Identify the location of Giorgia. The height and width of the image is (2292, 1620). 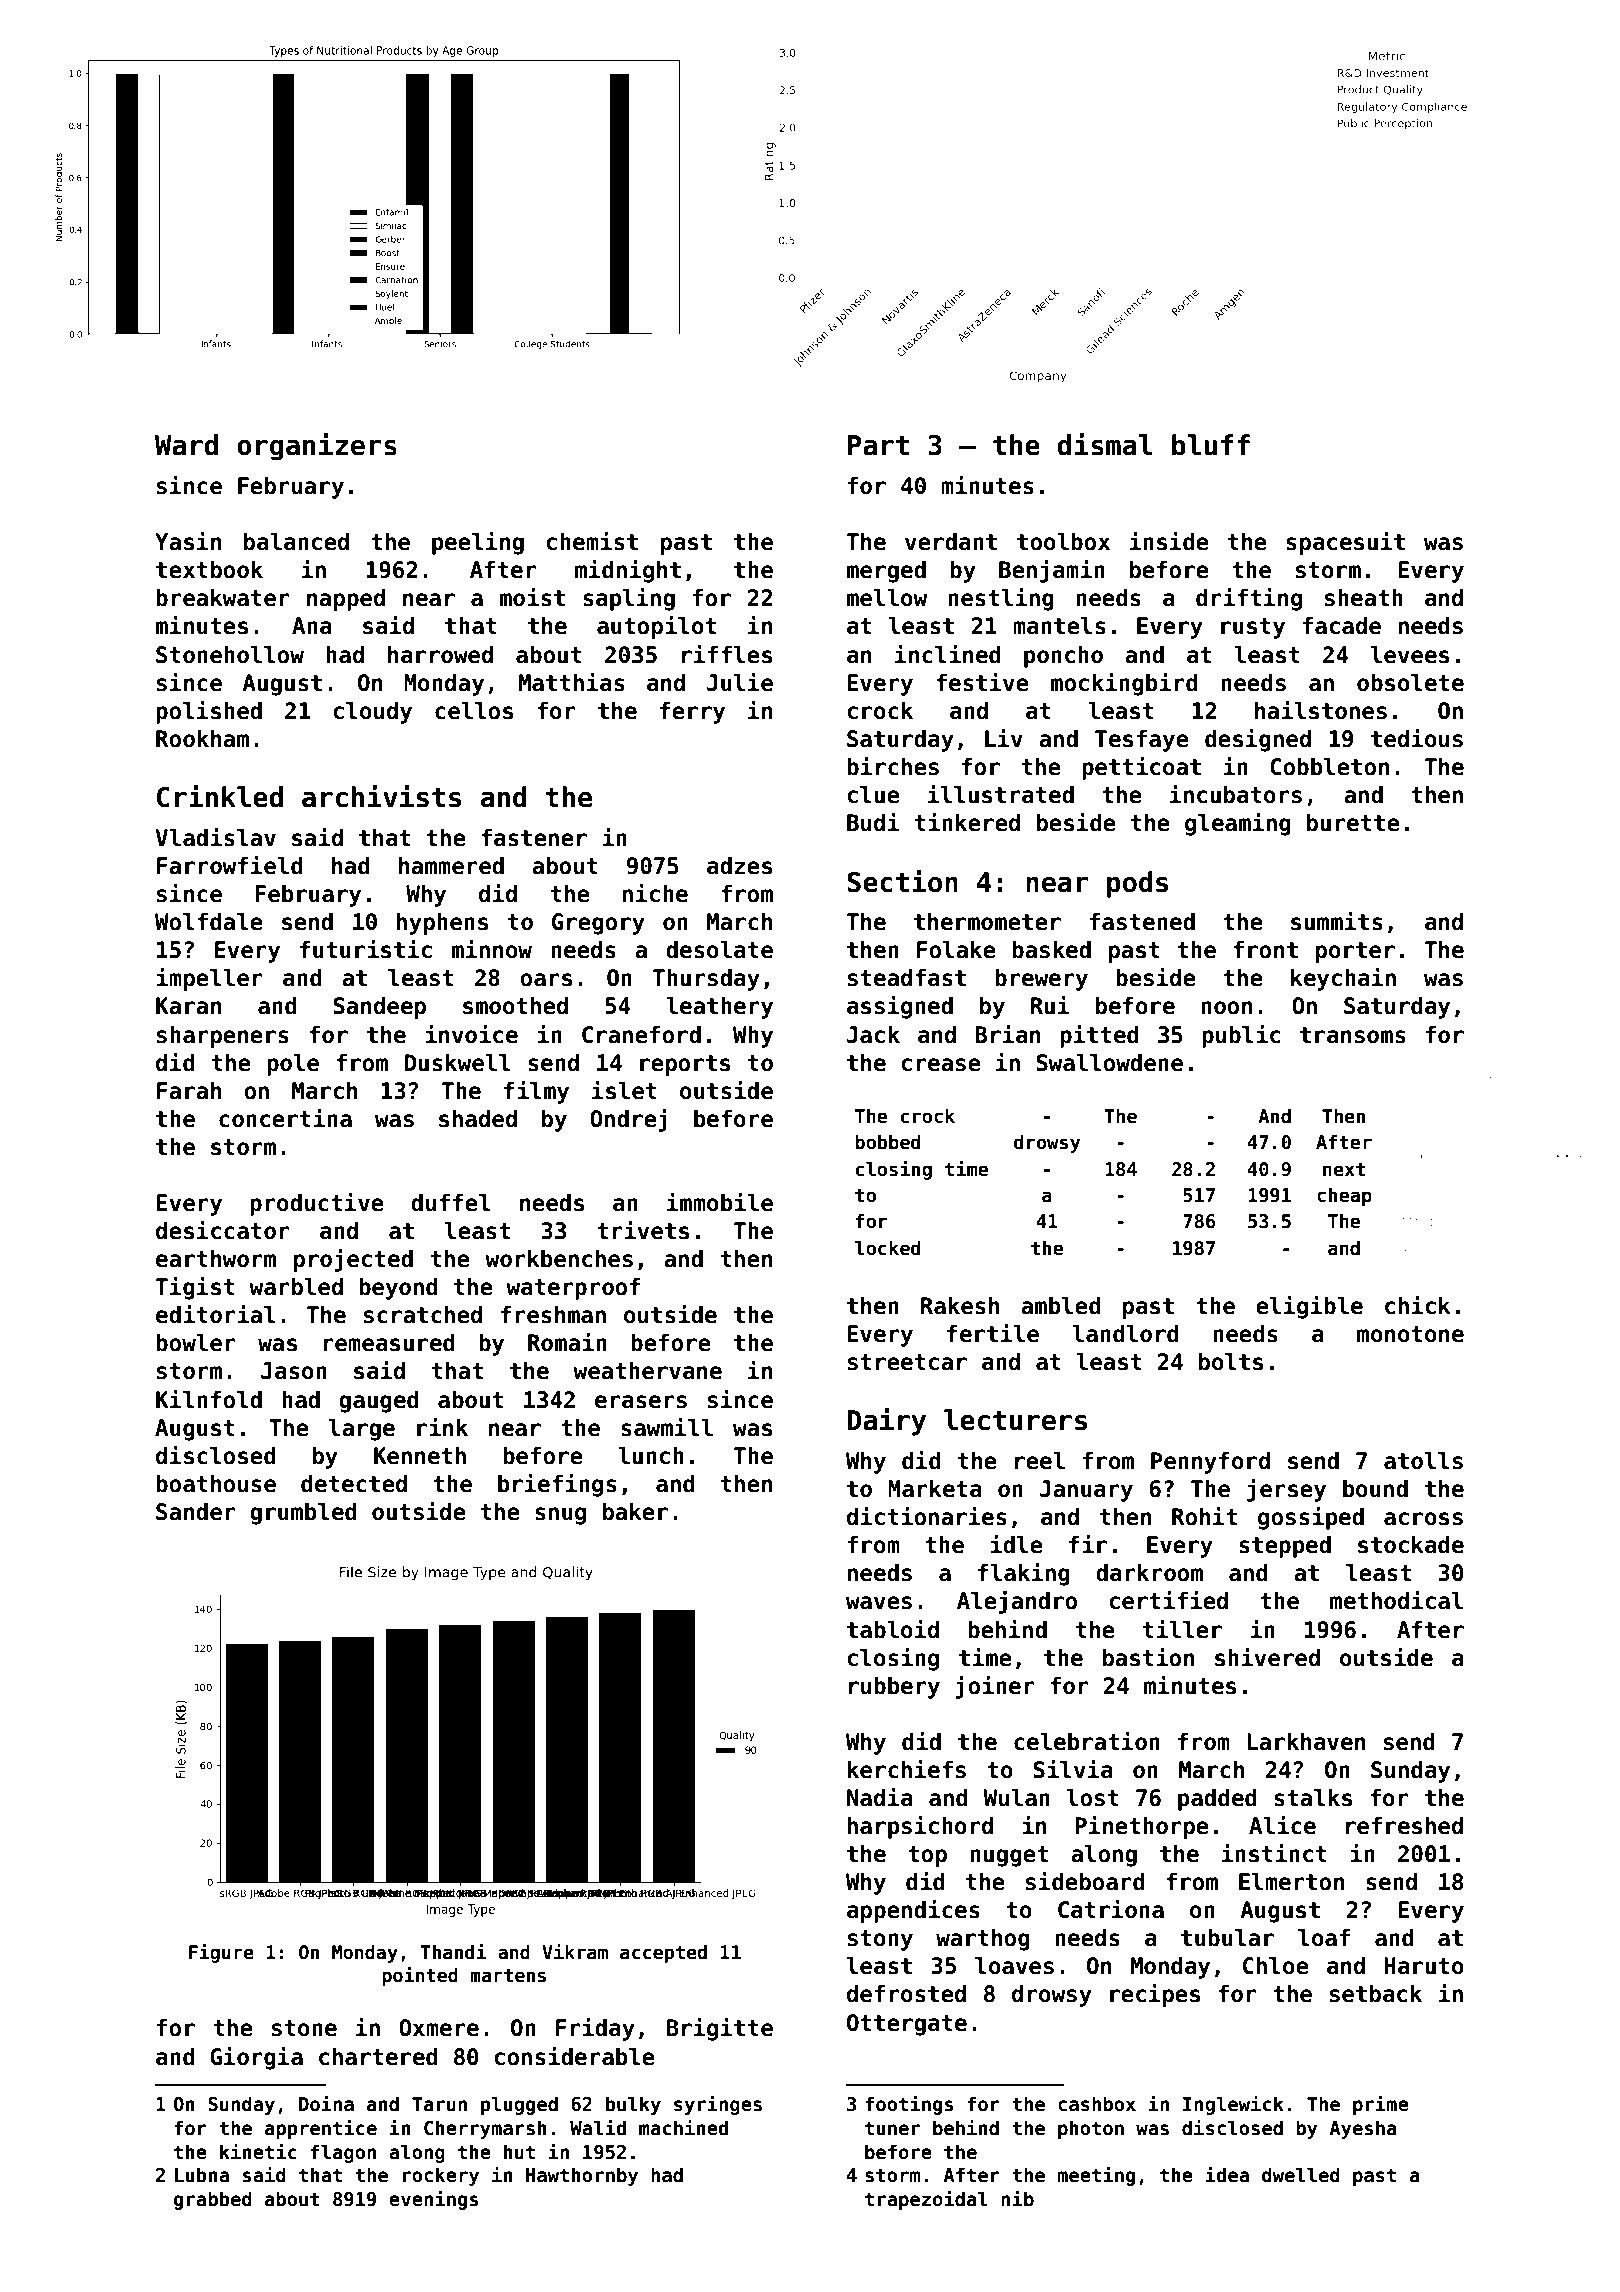
(256, 2058).
